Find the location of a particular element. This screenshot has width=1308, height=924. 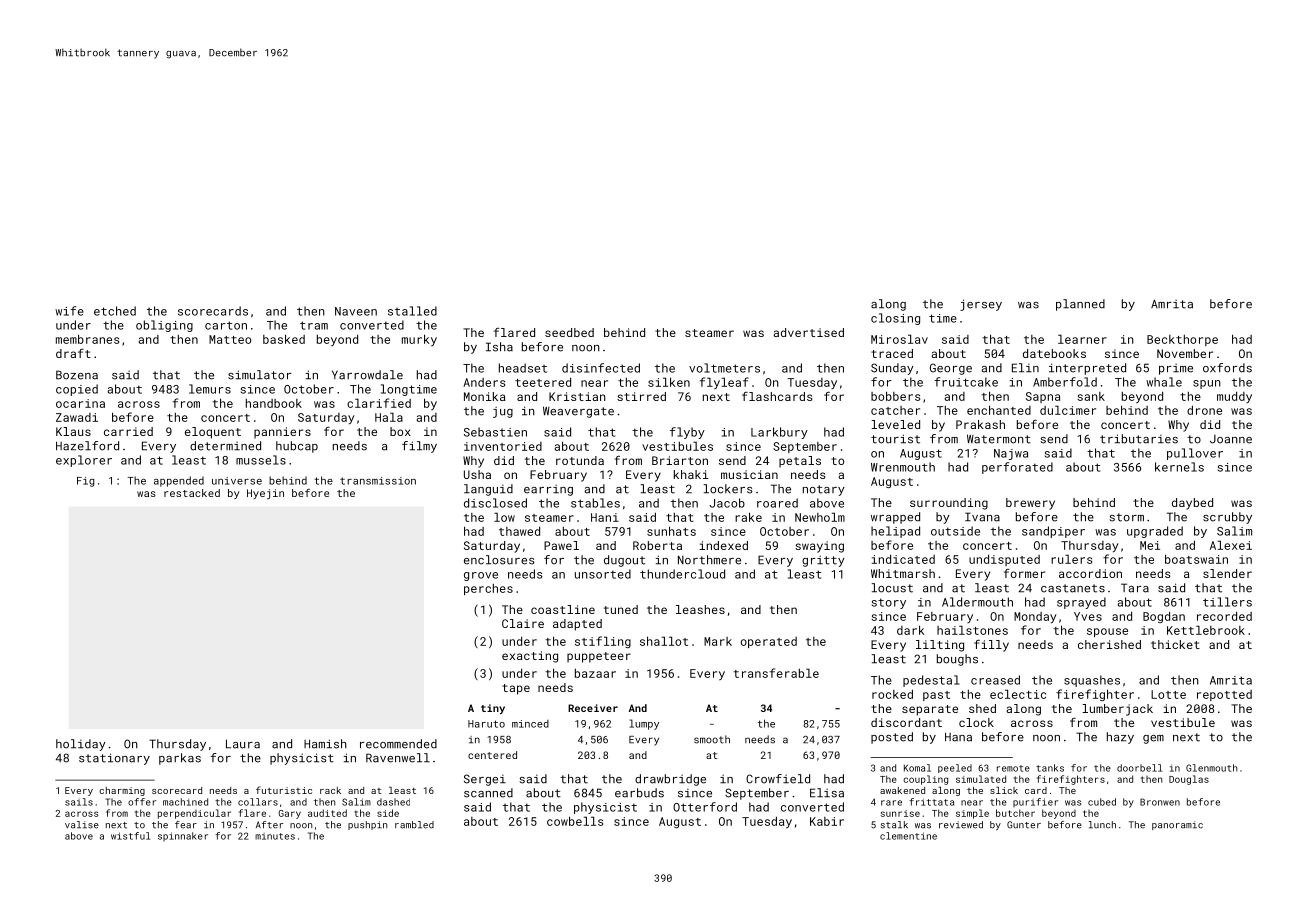

ocarina is located at coordinates (80, 403).
